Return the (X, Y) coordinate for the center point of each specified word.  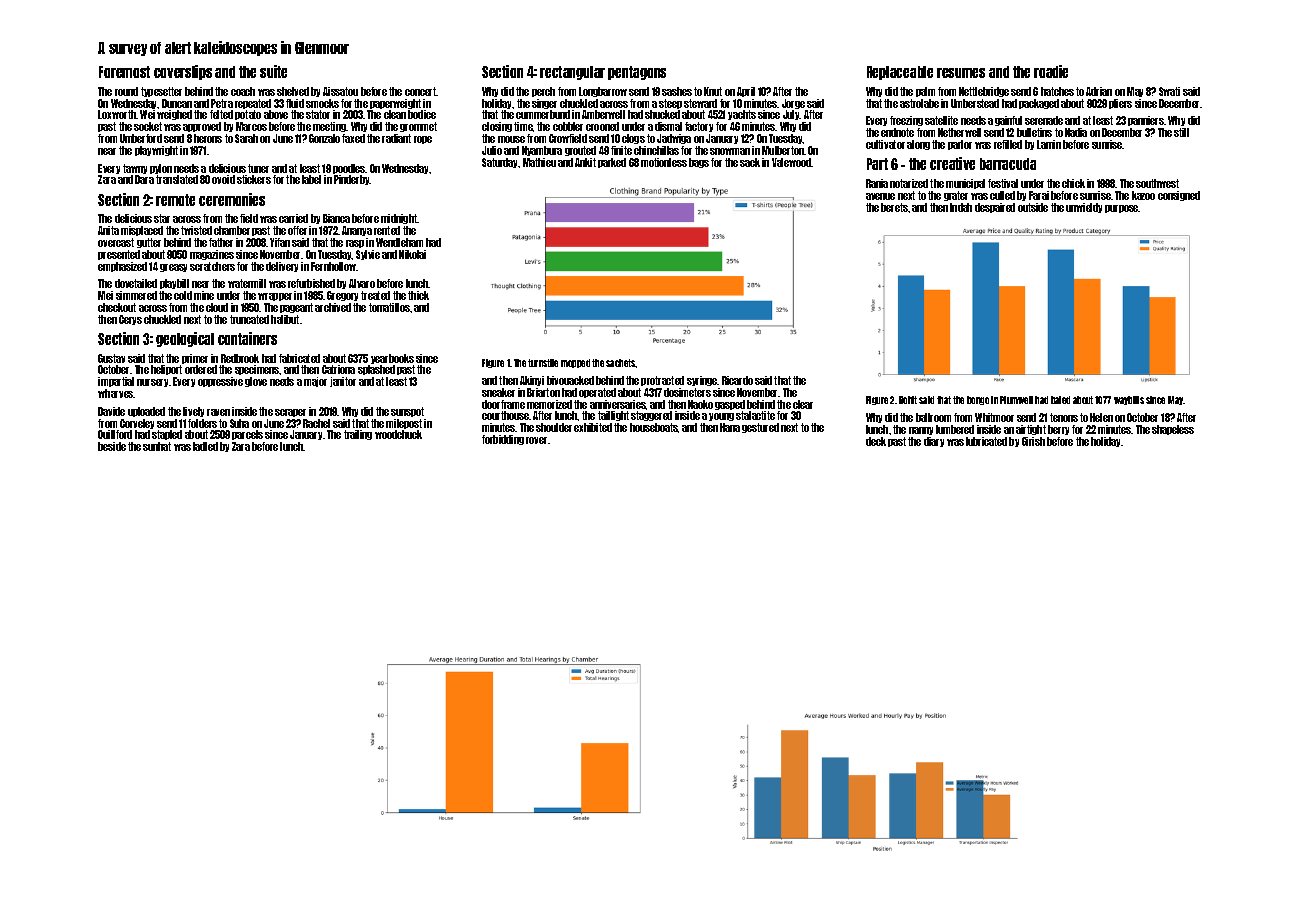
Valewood (791, 162)
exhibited (593, 427)
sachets (621, 363)
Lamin (1049, 144)
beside (112, 446)
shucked (662, 114)
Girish (1033, 441)
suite (273, 71)
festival (1003, 183)
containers (247, 338)
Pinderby (352, 180)
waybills (1129, 400)
